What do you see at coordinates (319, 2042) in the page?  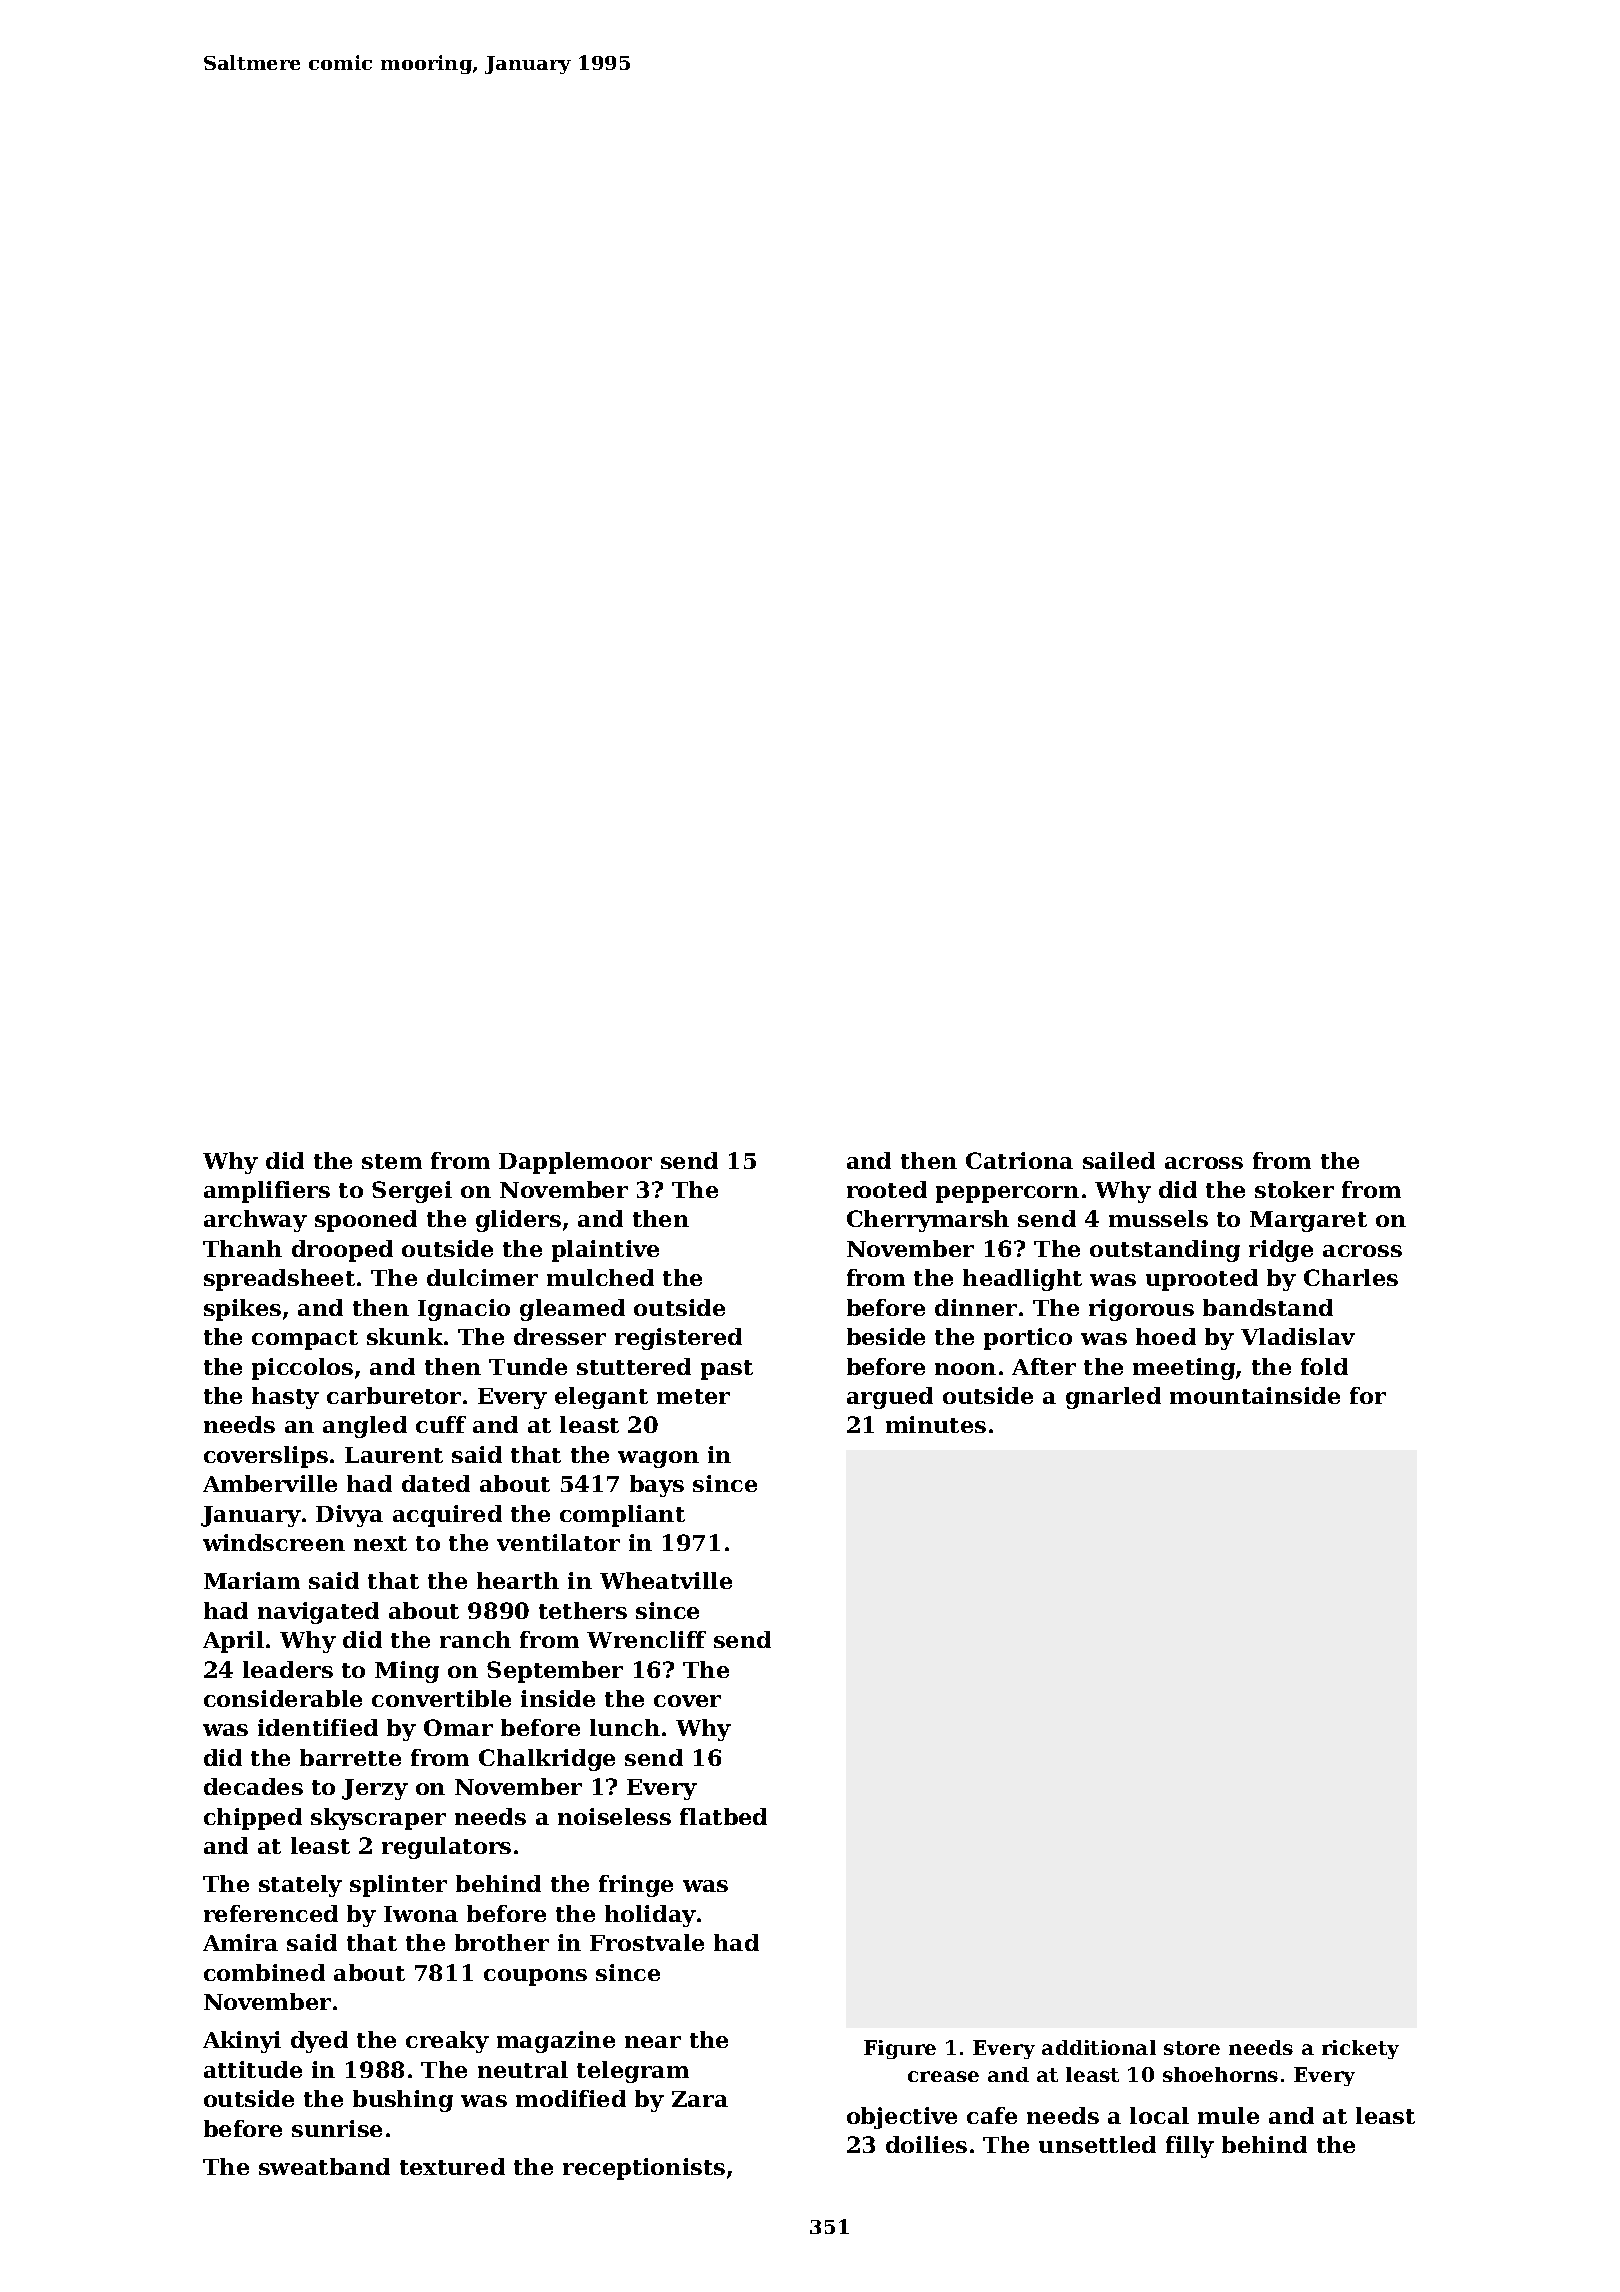 I see `dyed` at bounding box center [319, 2042].
